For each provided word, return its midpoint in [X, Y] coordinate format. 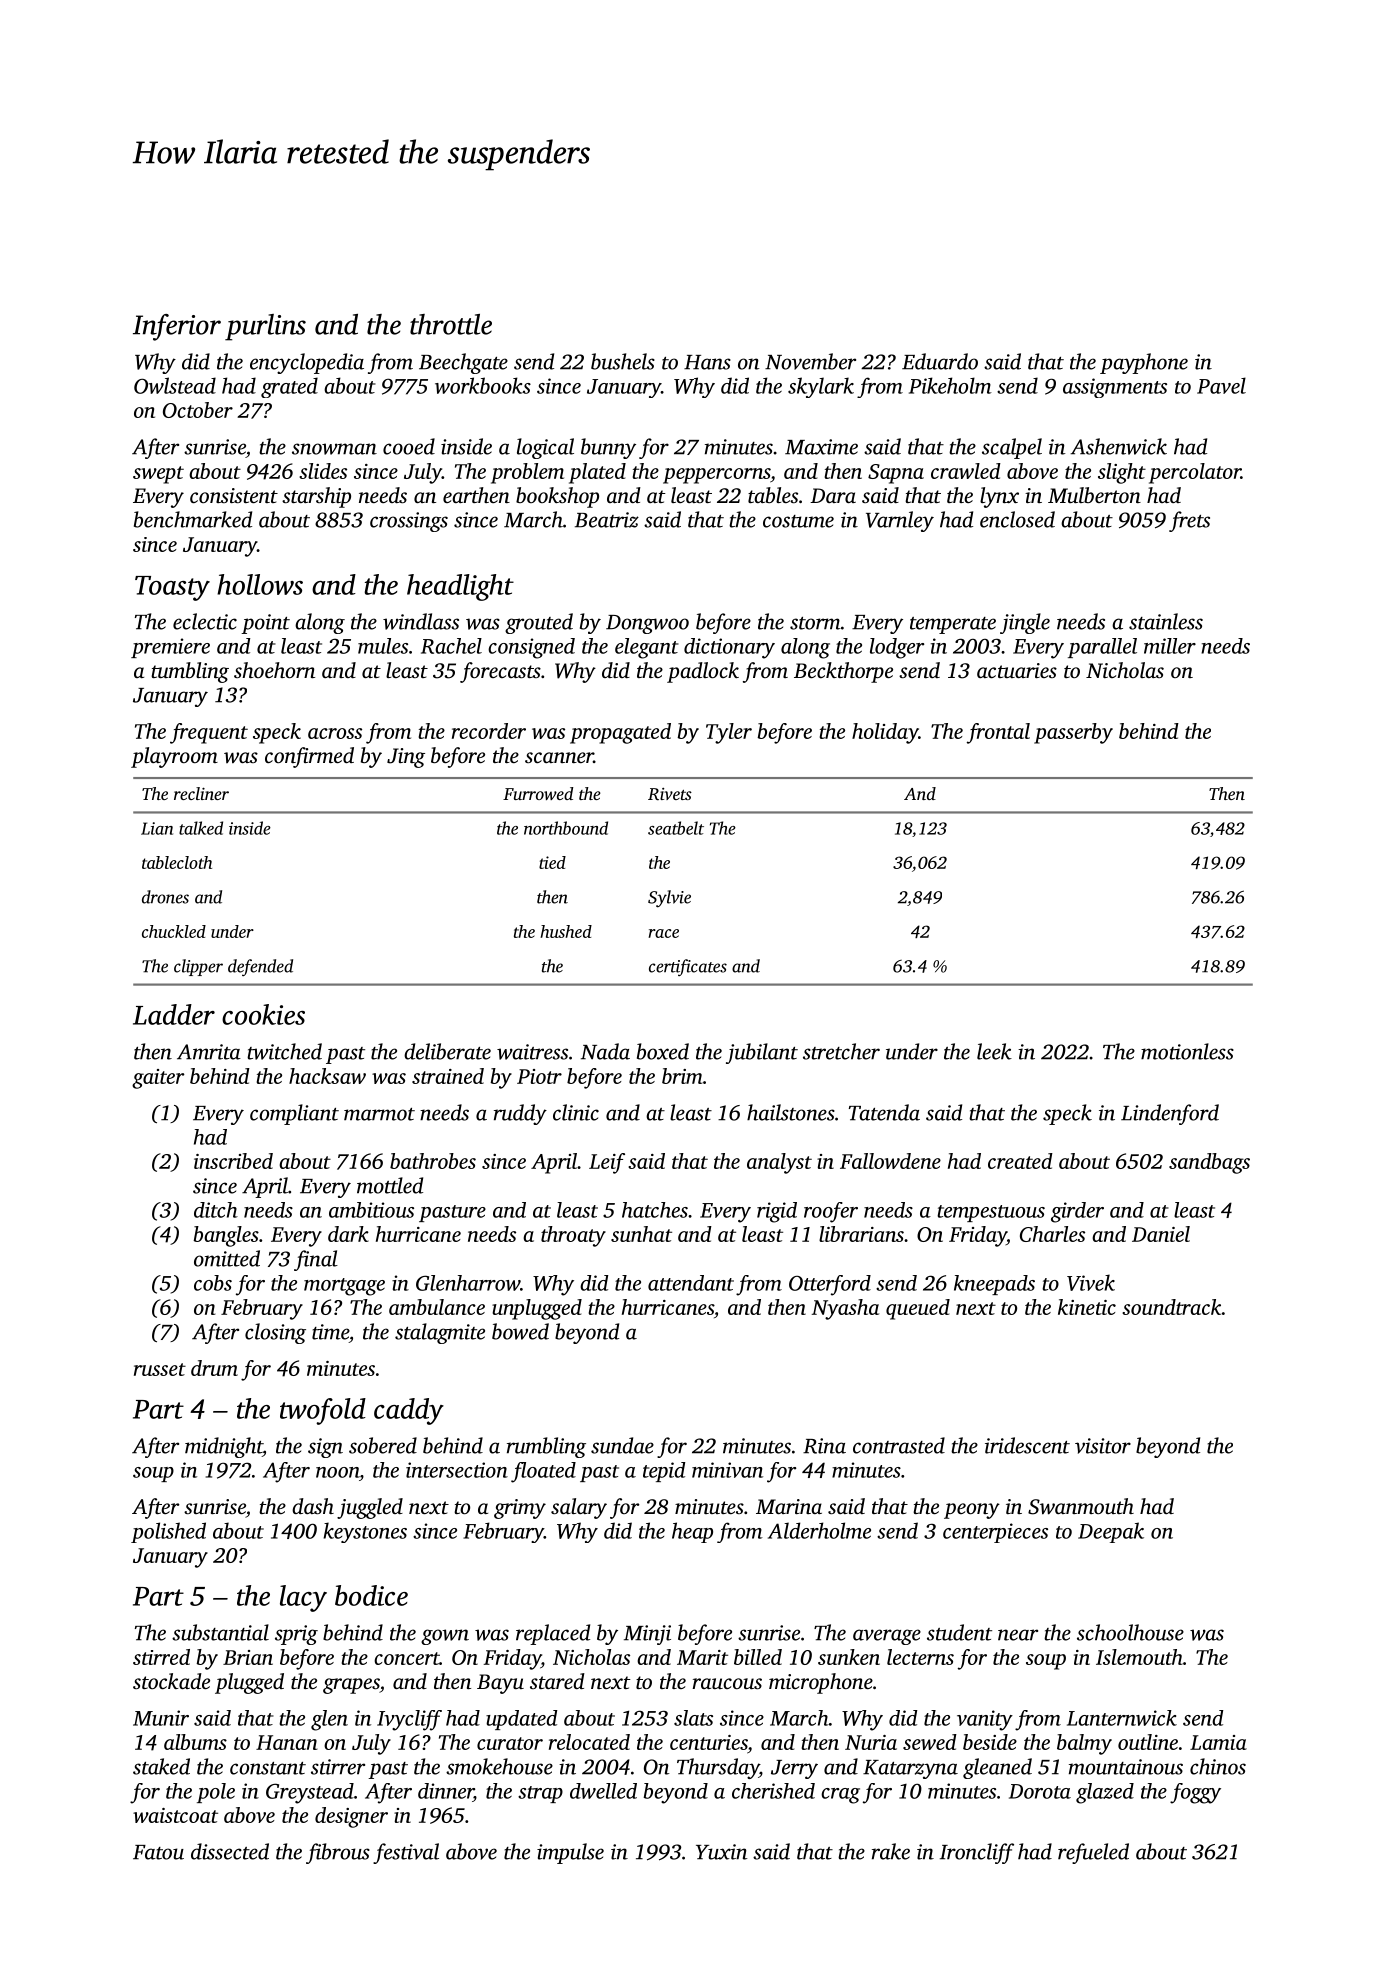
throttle [451, 324]
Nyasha [845, 1309]
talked [201, 828]
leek [994, 1051]
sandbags [1209, 1163]
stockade [171, 1681]
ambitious [371, 1210]
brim [682, 1076]
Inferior [177, 327]
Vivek [1091, 1282]
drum [214, 1368]
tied [552, 862]
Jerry [794, 1769]
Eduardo [940, 361]
